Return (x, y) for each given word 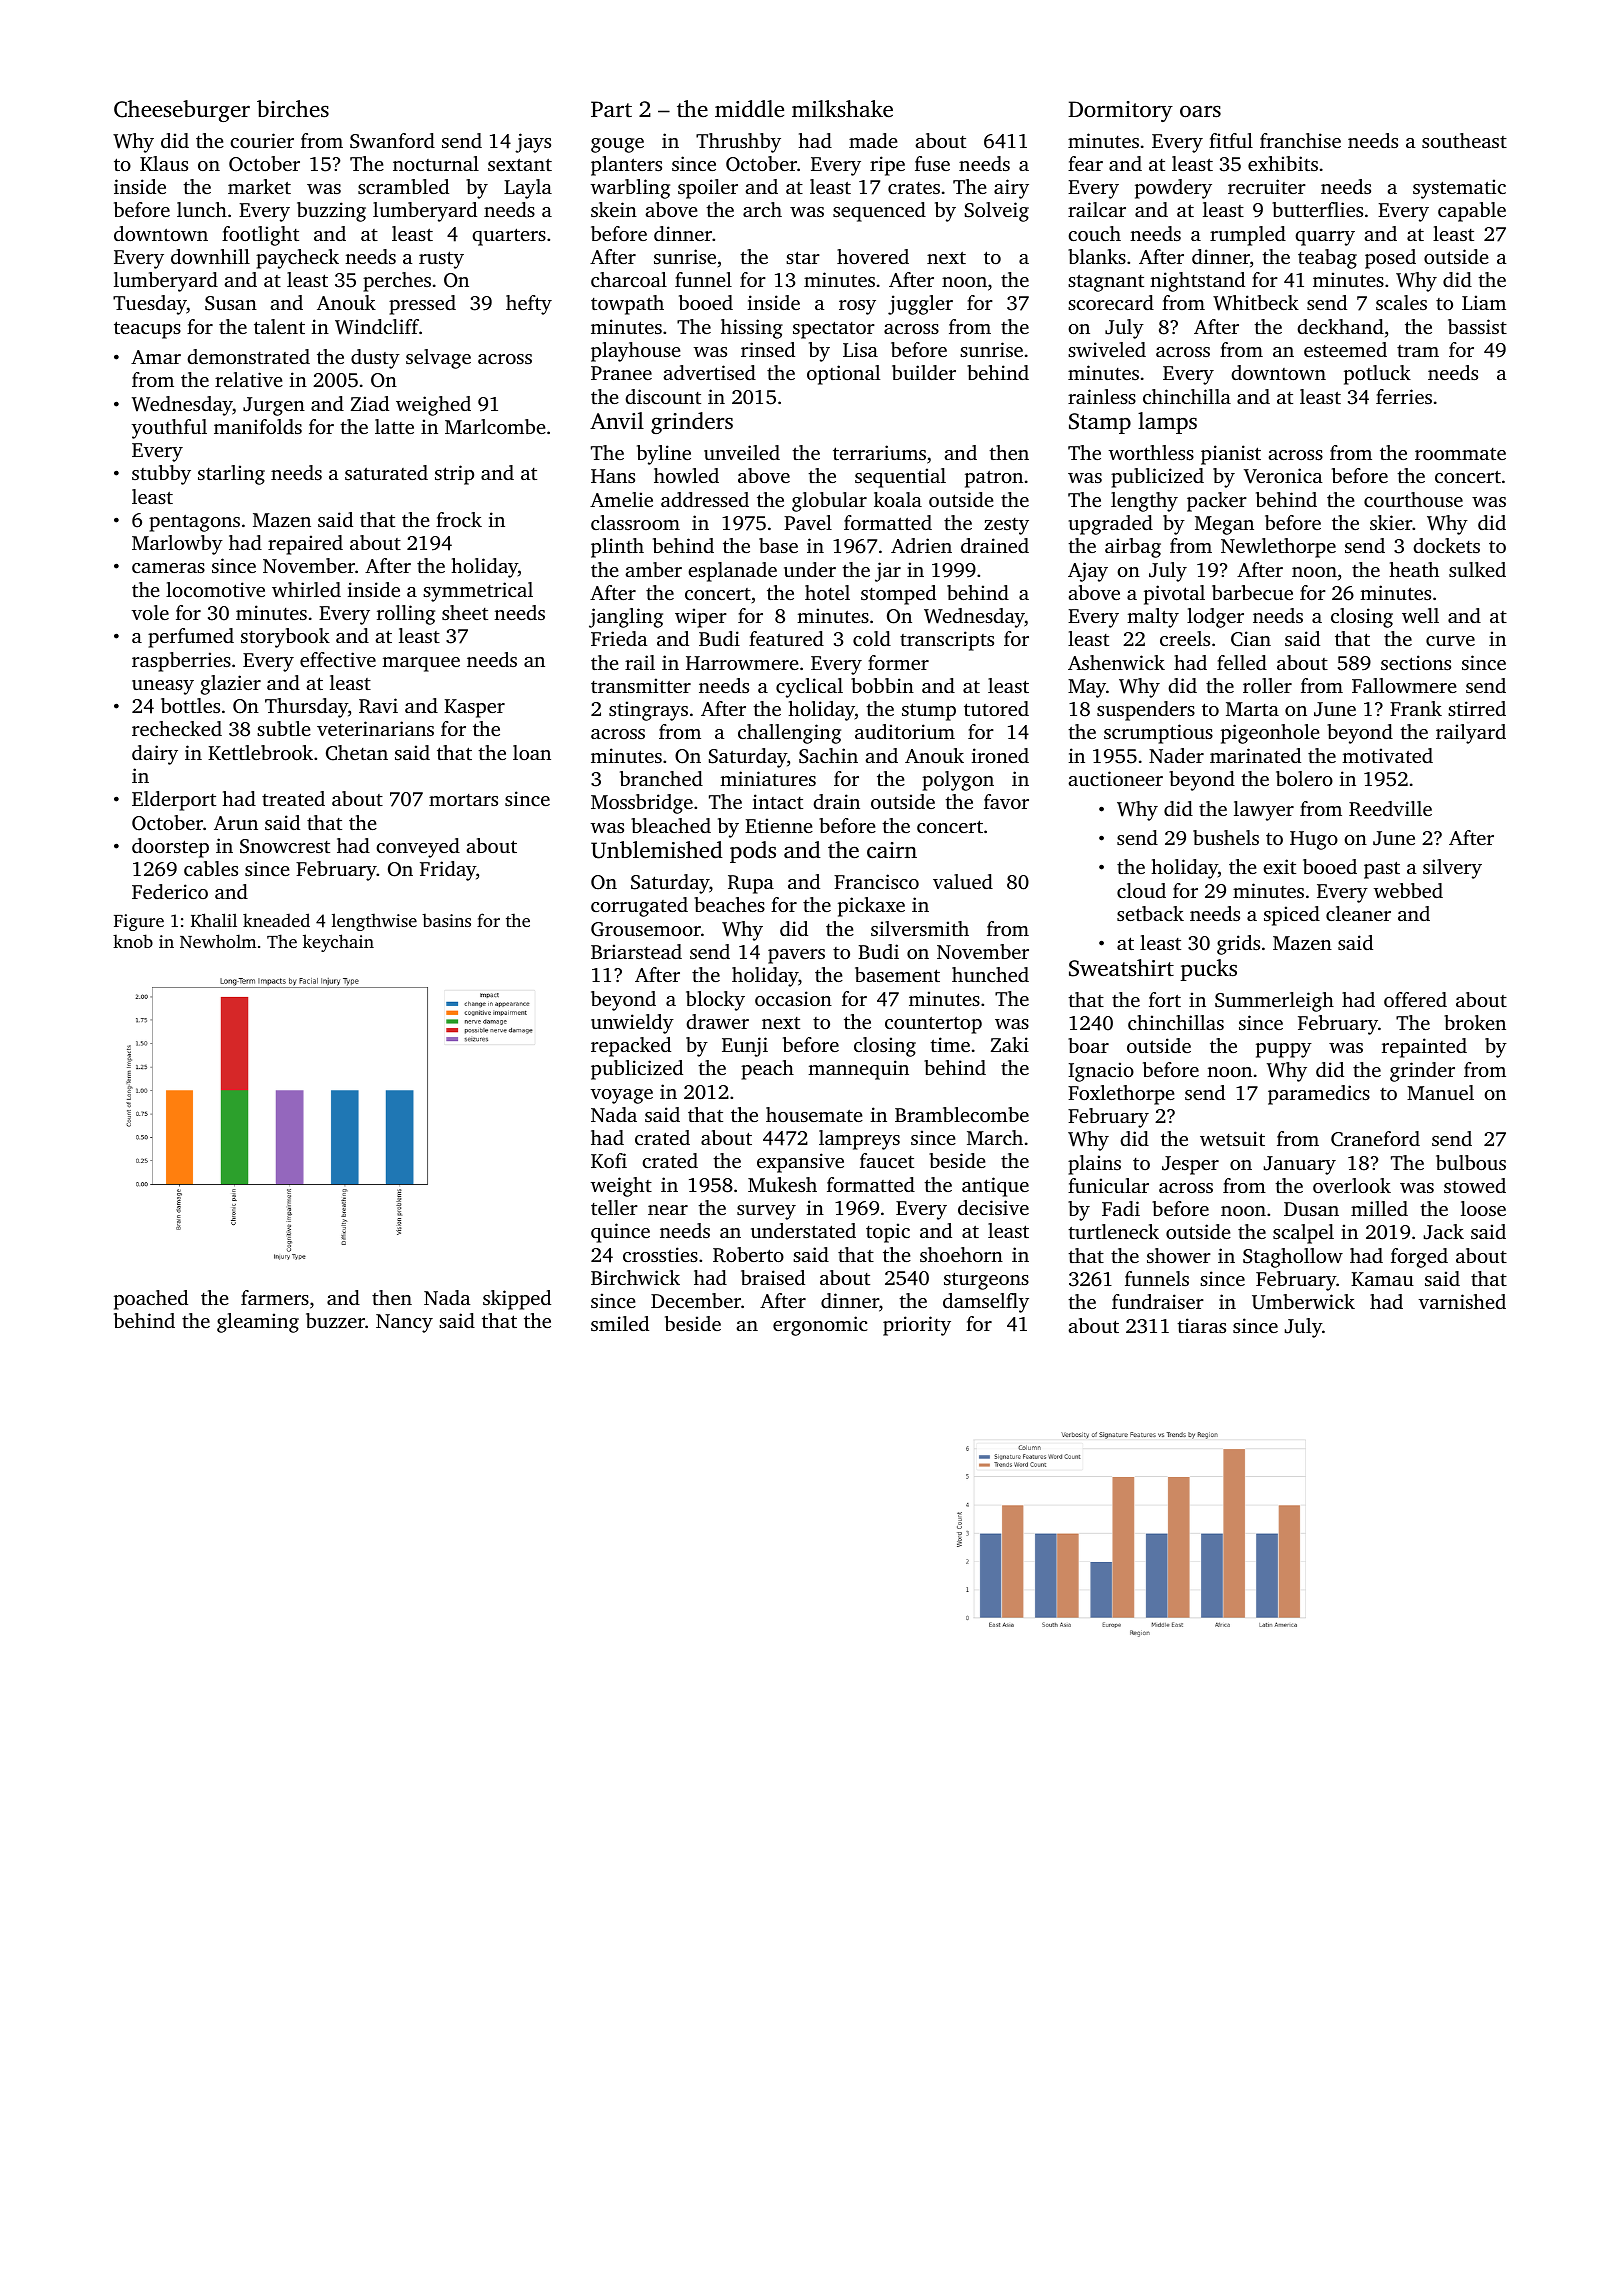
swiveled (1107, 349)
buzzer (335, 1320)
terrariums (879, 452)
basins (446, 920)
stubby (161, 475)
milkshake (842, 109)
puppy (1284, 1050)
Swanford (392, 141)
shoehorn (961, 1254)
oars (1200, 111)
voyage (622, 1096)
